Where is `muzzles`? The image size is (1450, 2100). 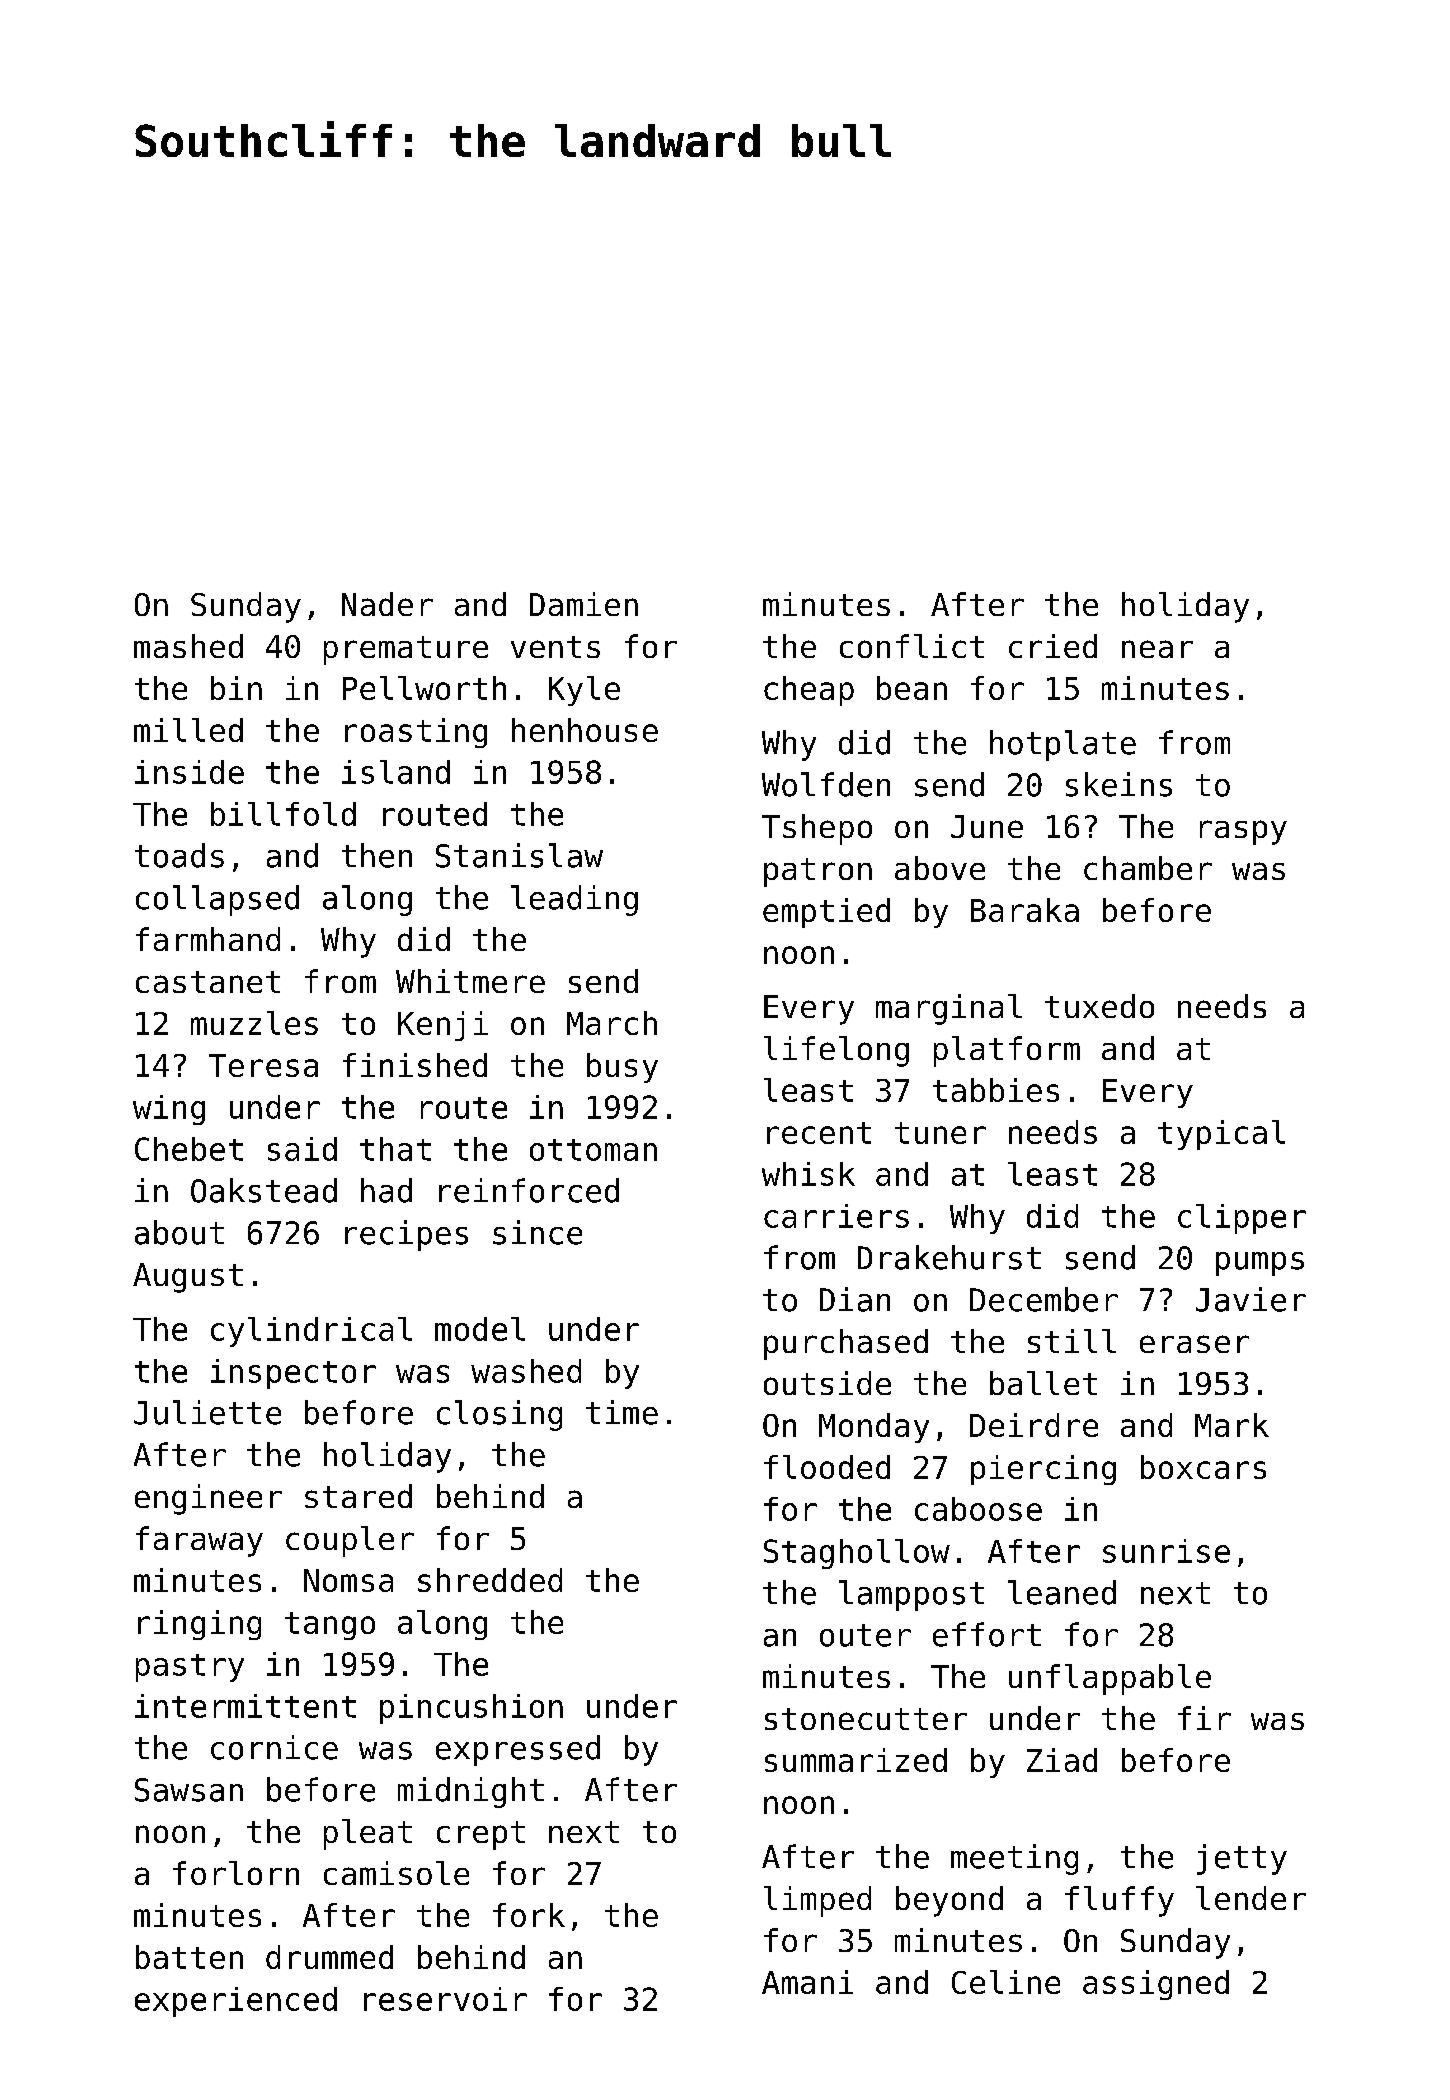 muzzles is located at coordinates (254, 1023).
